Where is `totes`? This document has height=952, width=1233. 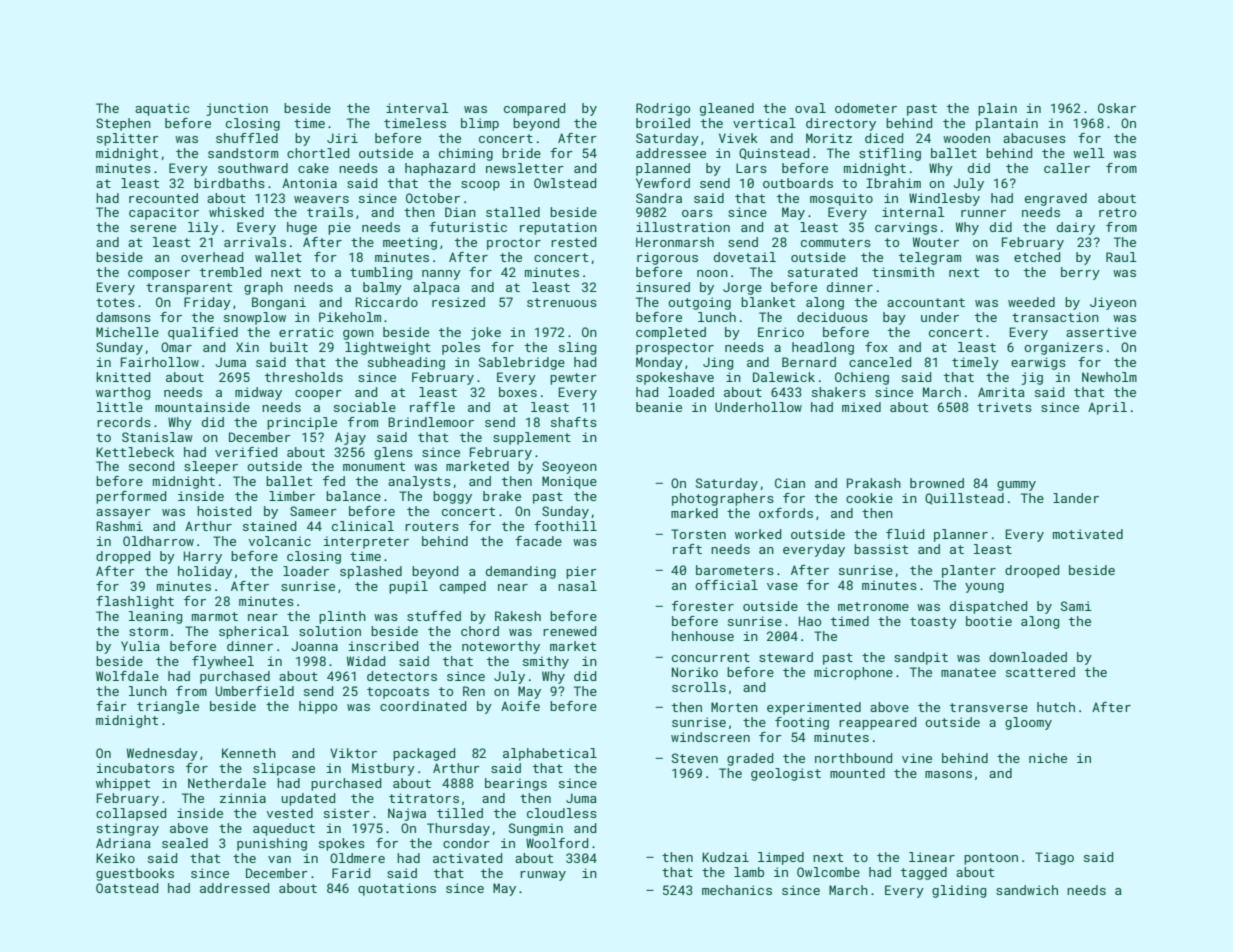
totes is located at coordinates (115, 302).
